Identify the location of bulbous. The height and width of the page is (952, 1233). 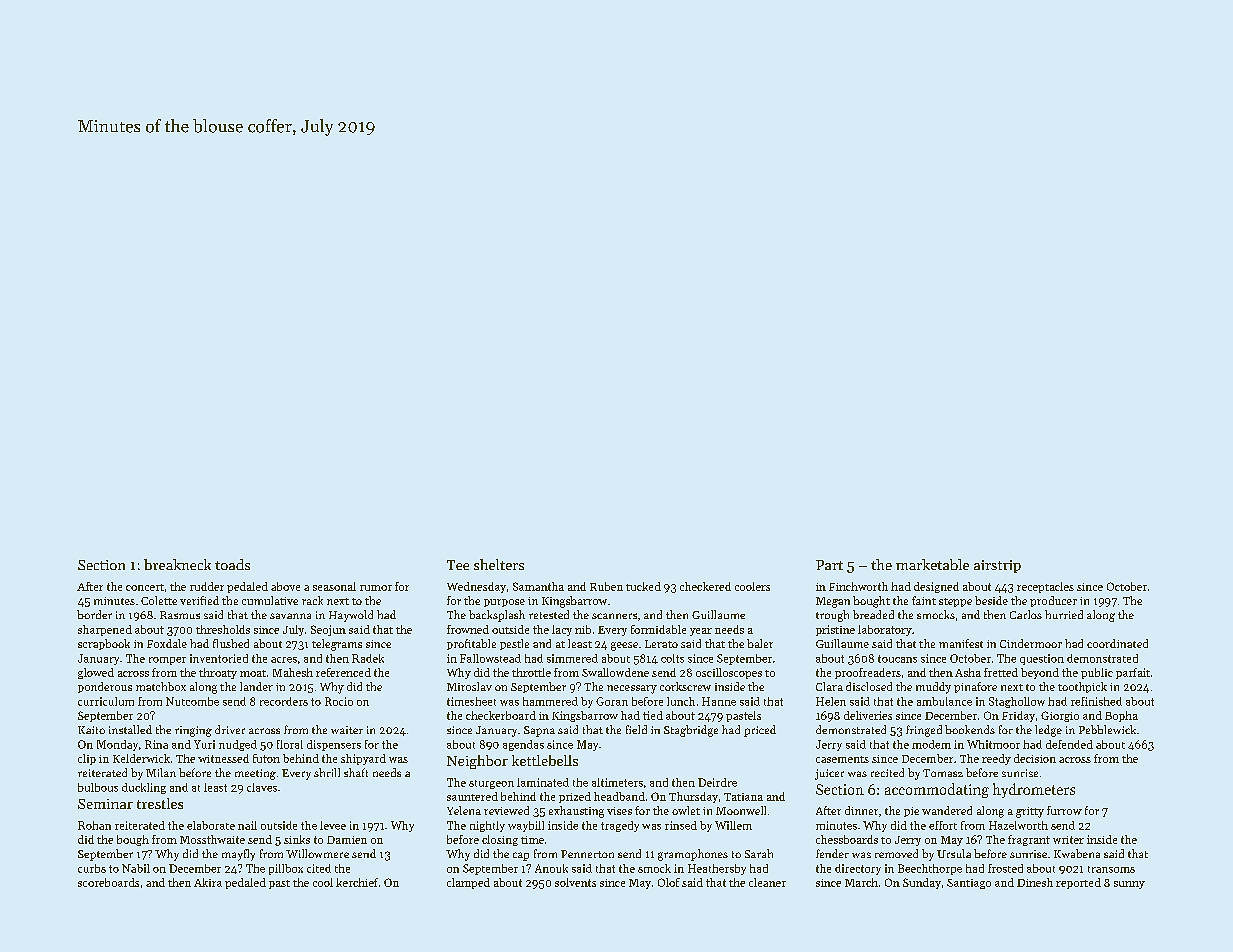
(98, 787).
